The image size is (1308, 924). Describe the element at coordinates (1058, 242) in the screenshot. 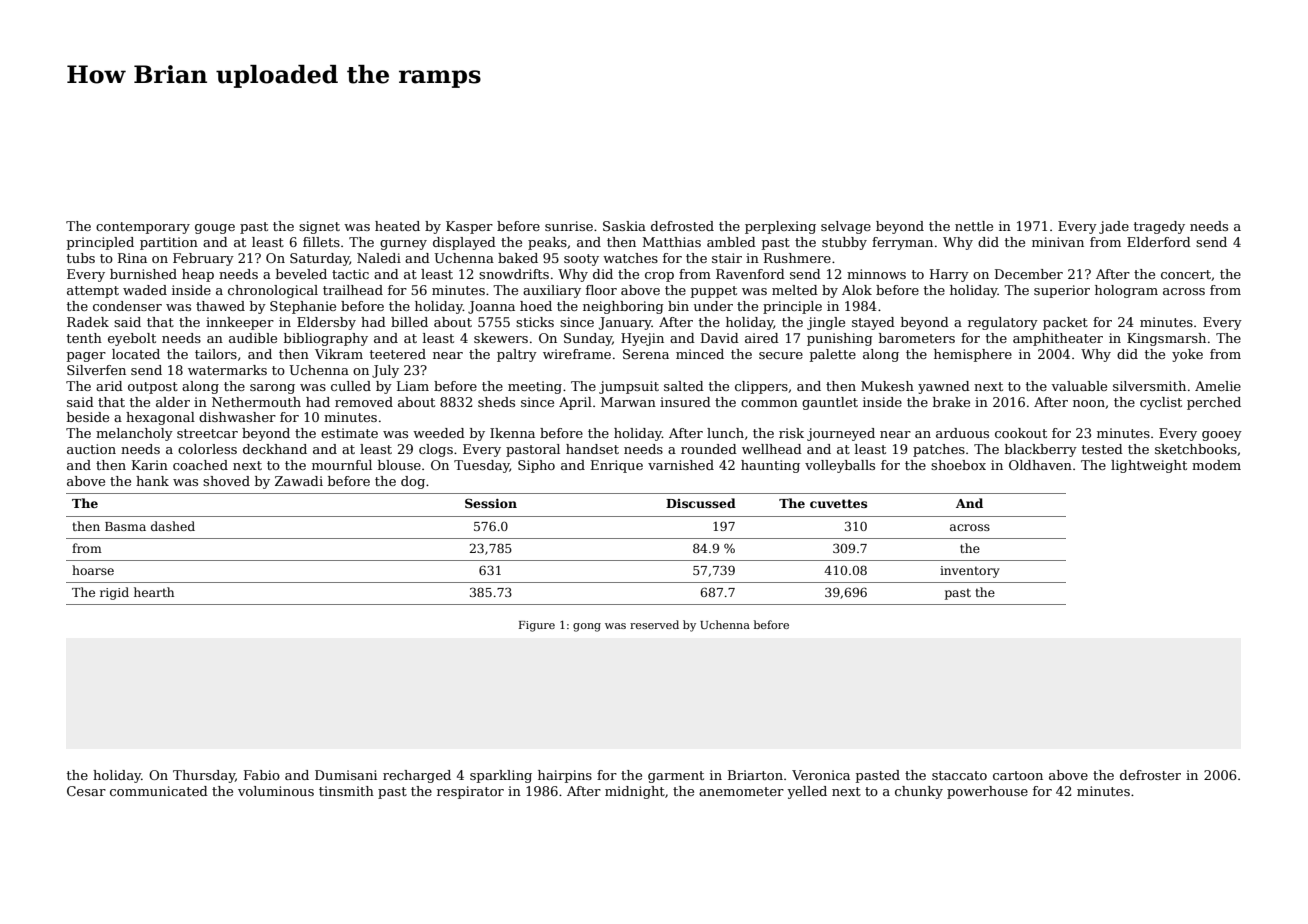

I see `minivan` at that location.
